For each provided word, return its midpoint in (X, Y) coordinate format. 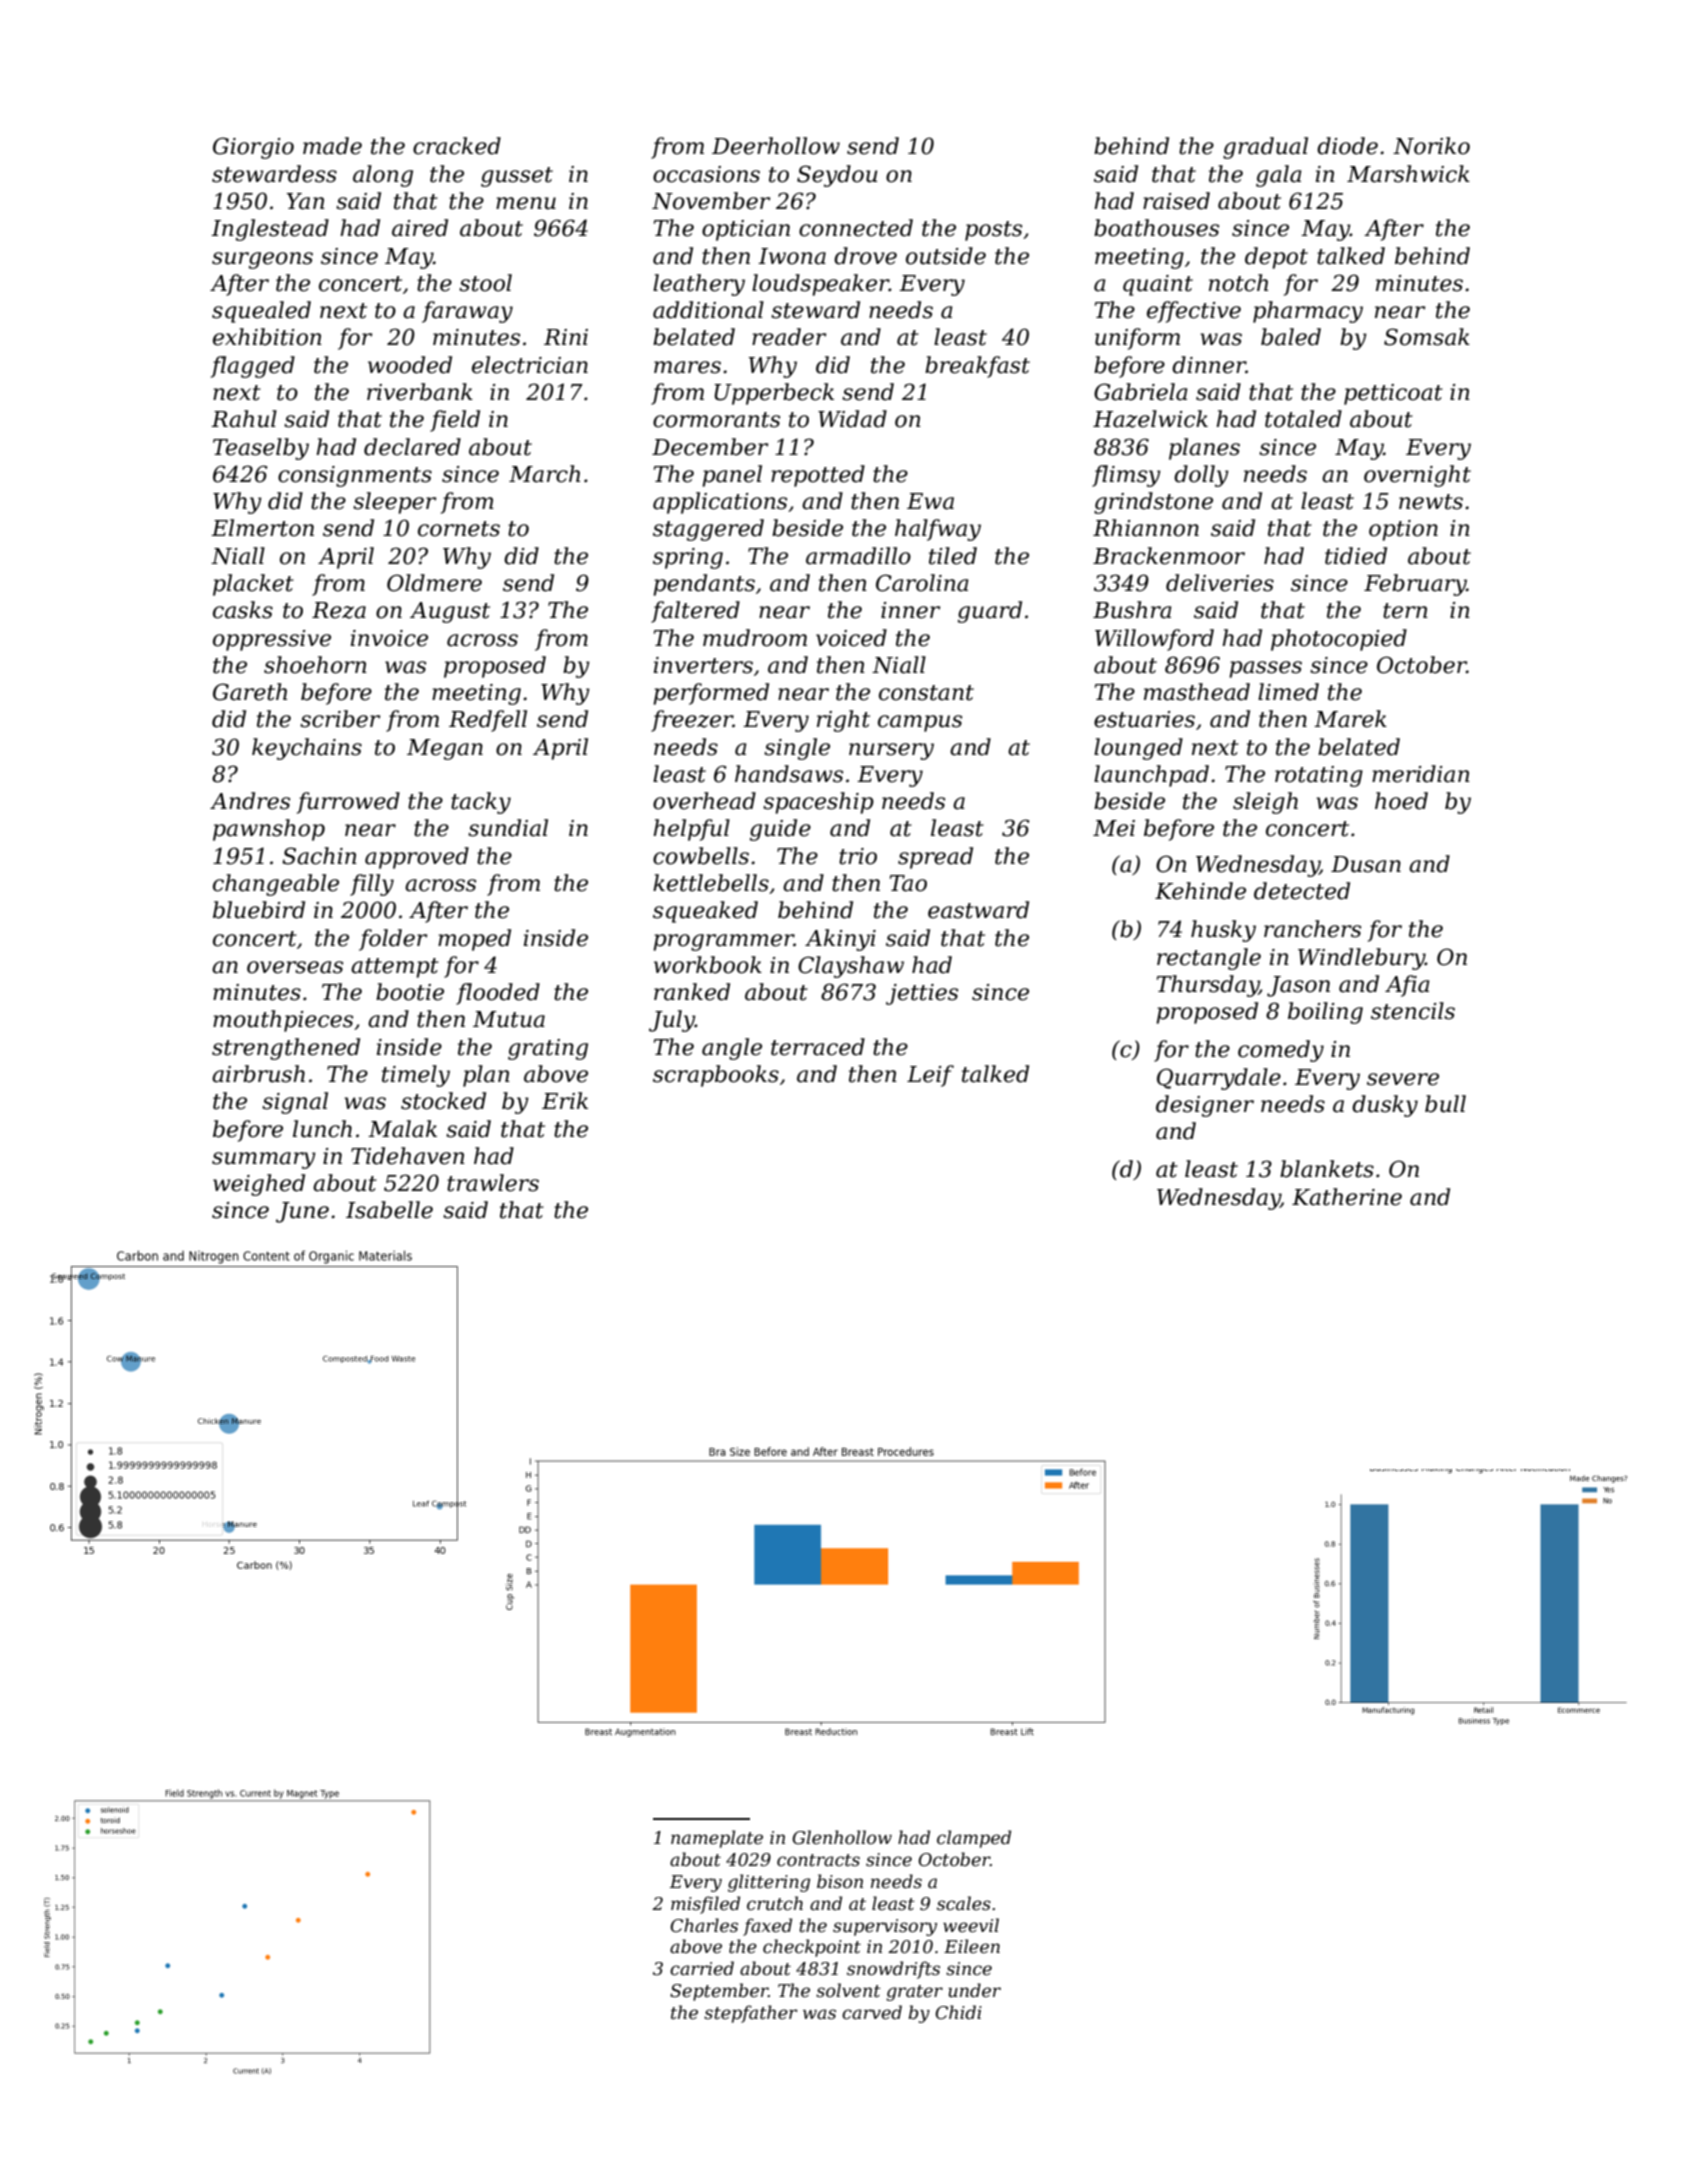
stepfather (751, 2014)
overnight (1417, 476)
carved (872, 2012)
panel (732, 476)
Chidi (958, 2012)
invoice (389, 638)
